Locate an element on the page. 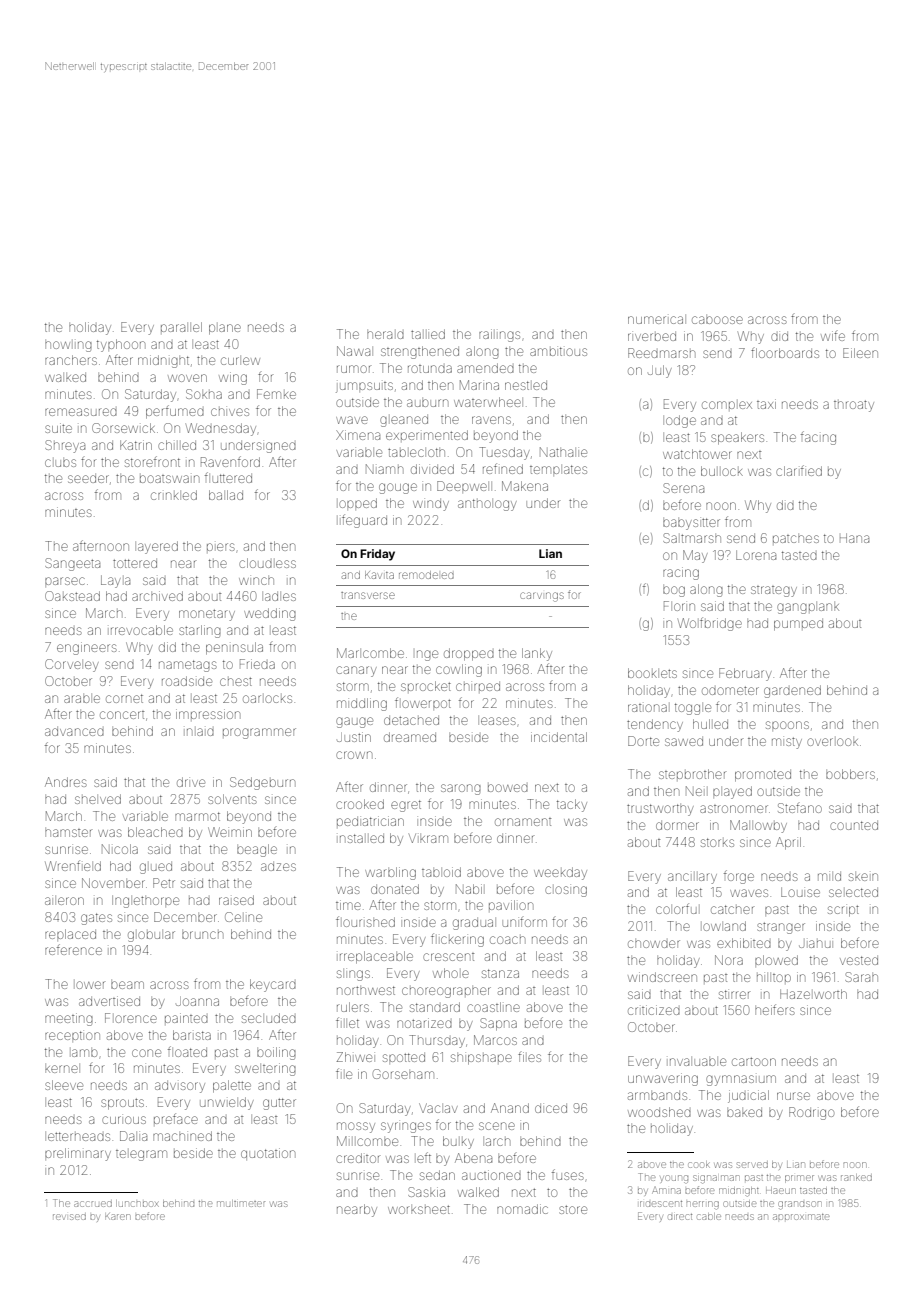 Image resolution: width=924 pixels, height=1308 pixels. worksheet is located at coordinates (419, 1209).
